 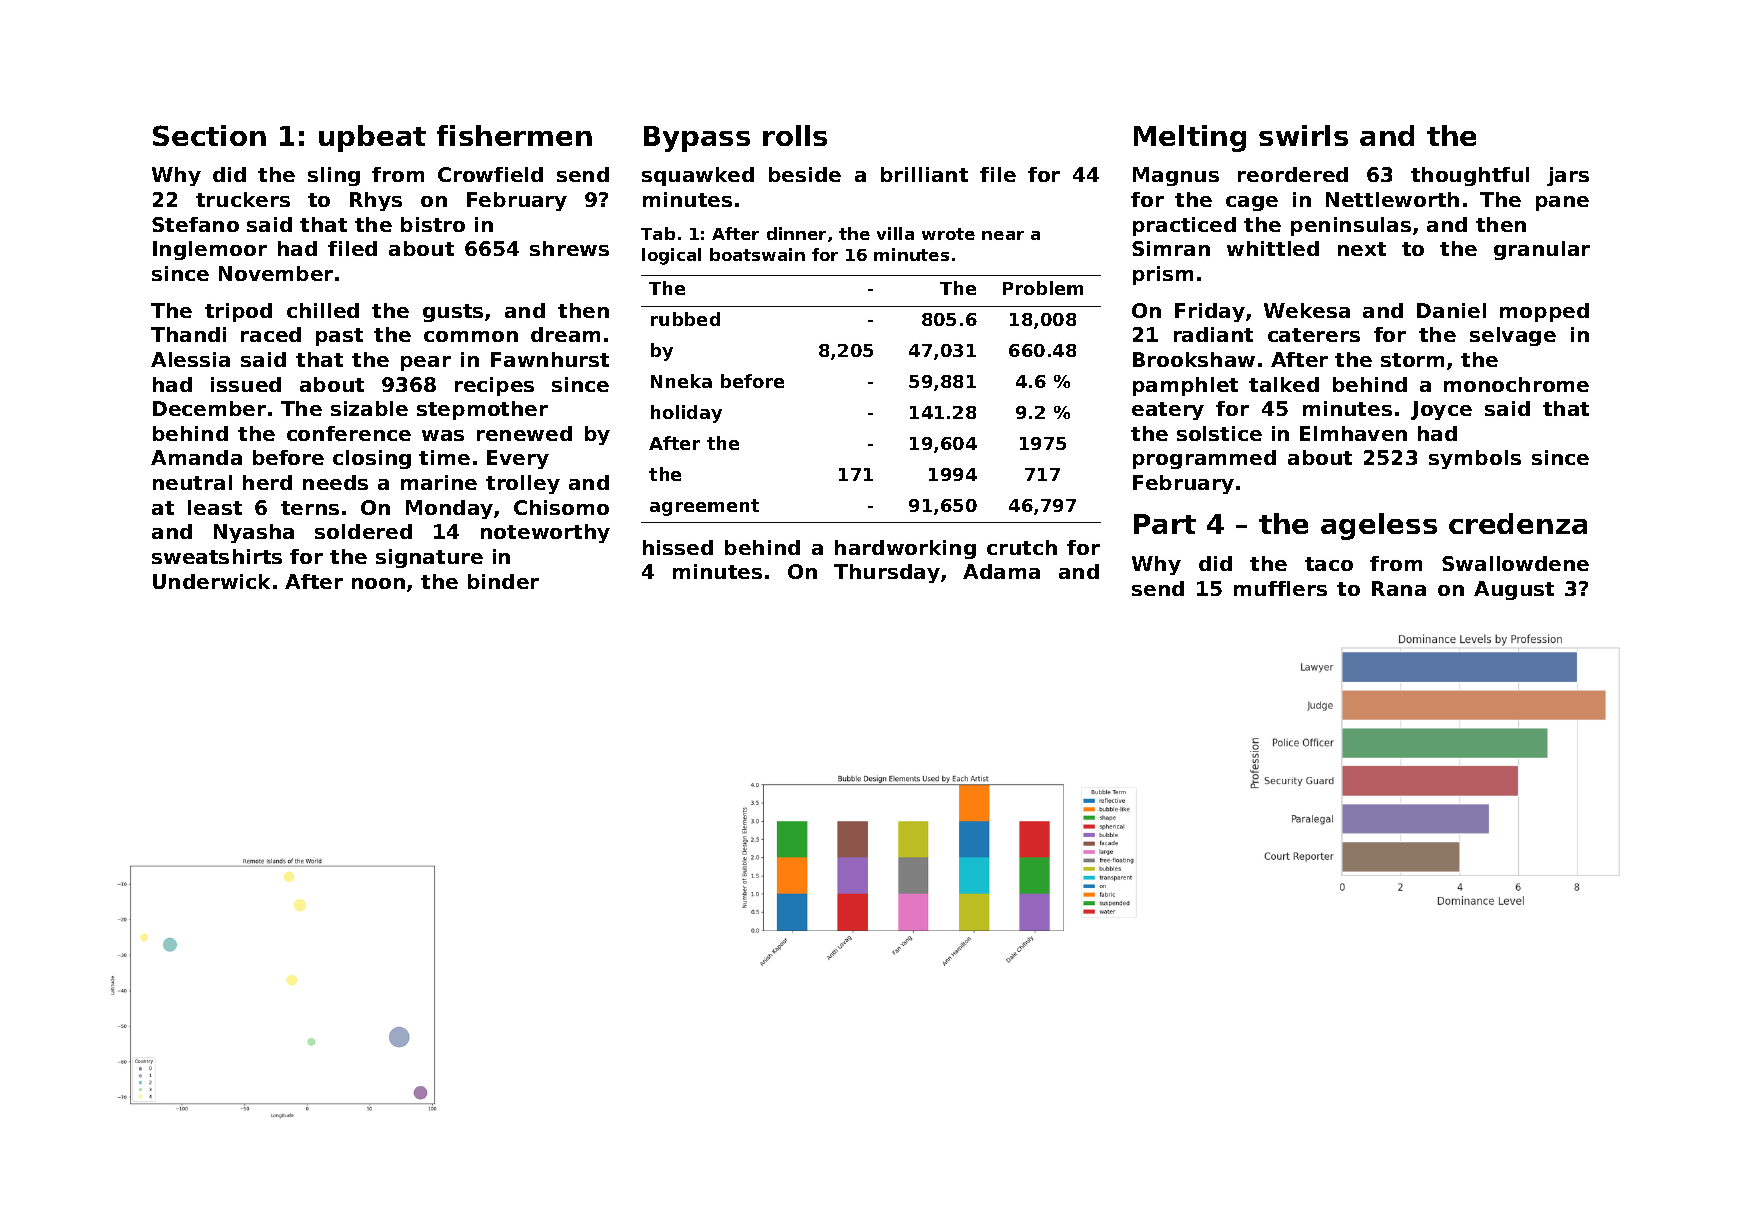 I want to click on Amanda, so click(x=196, y=457).
